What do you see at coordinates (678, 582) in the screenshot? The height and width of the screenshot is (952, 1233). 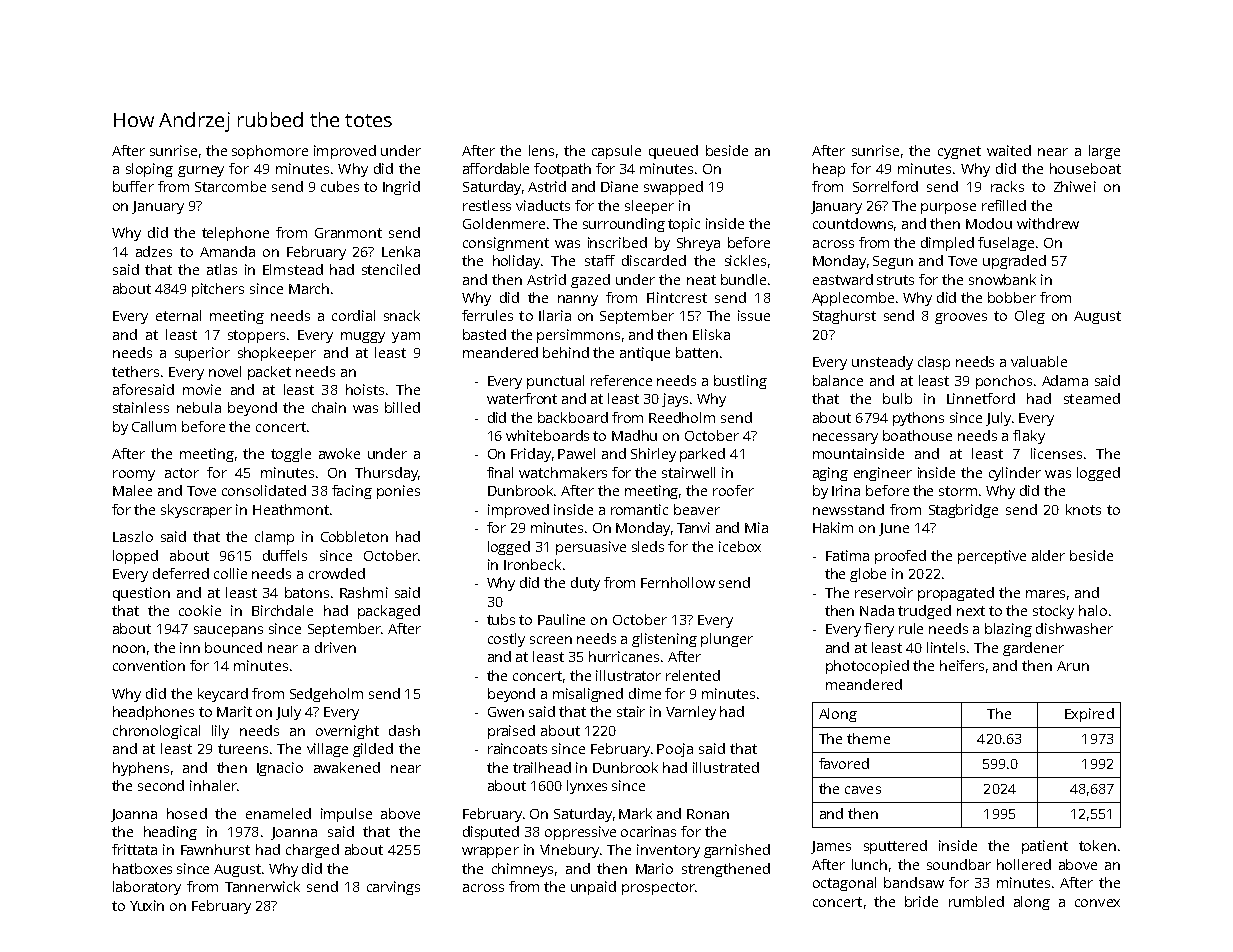 I see `Fernhollow` at bounding box center [678, 582].
